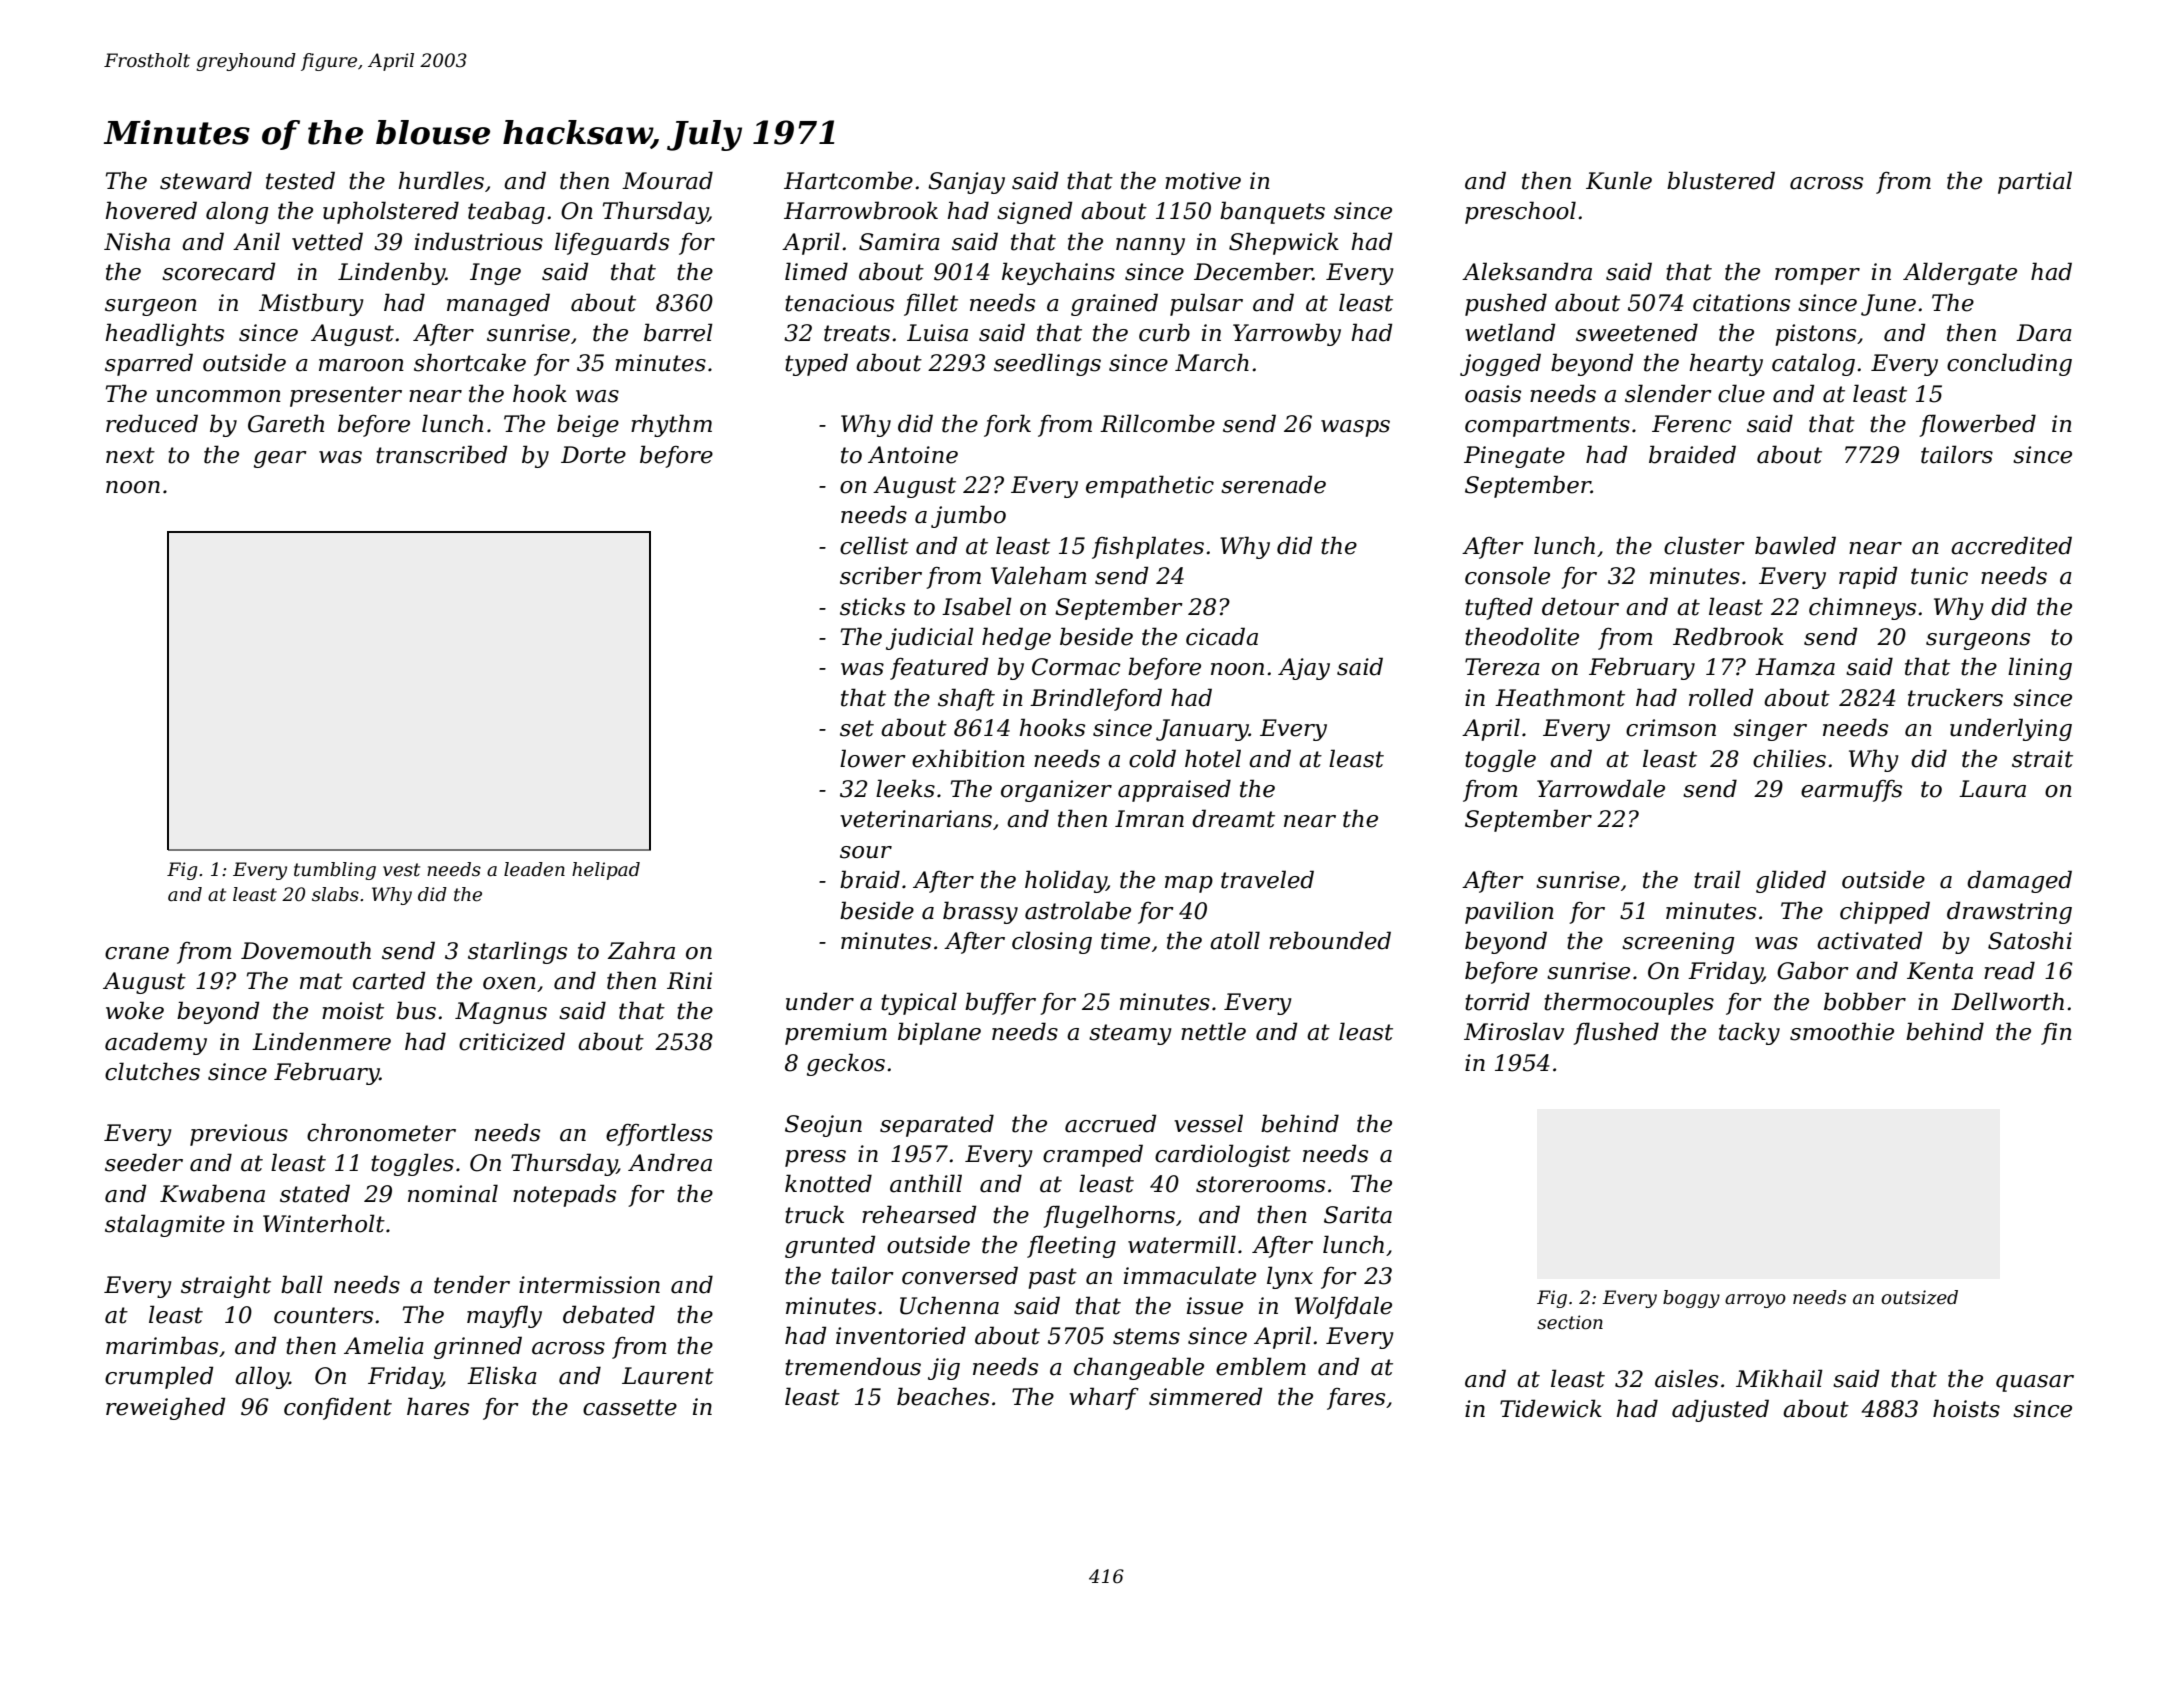 This page has height=1683, width=2178. What do you see at coordinates (667, 180) in the page?
I see `Mourad` at bounding box center [667, 180].
